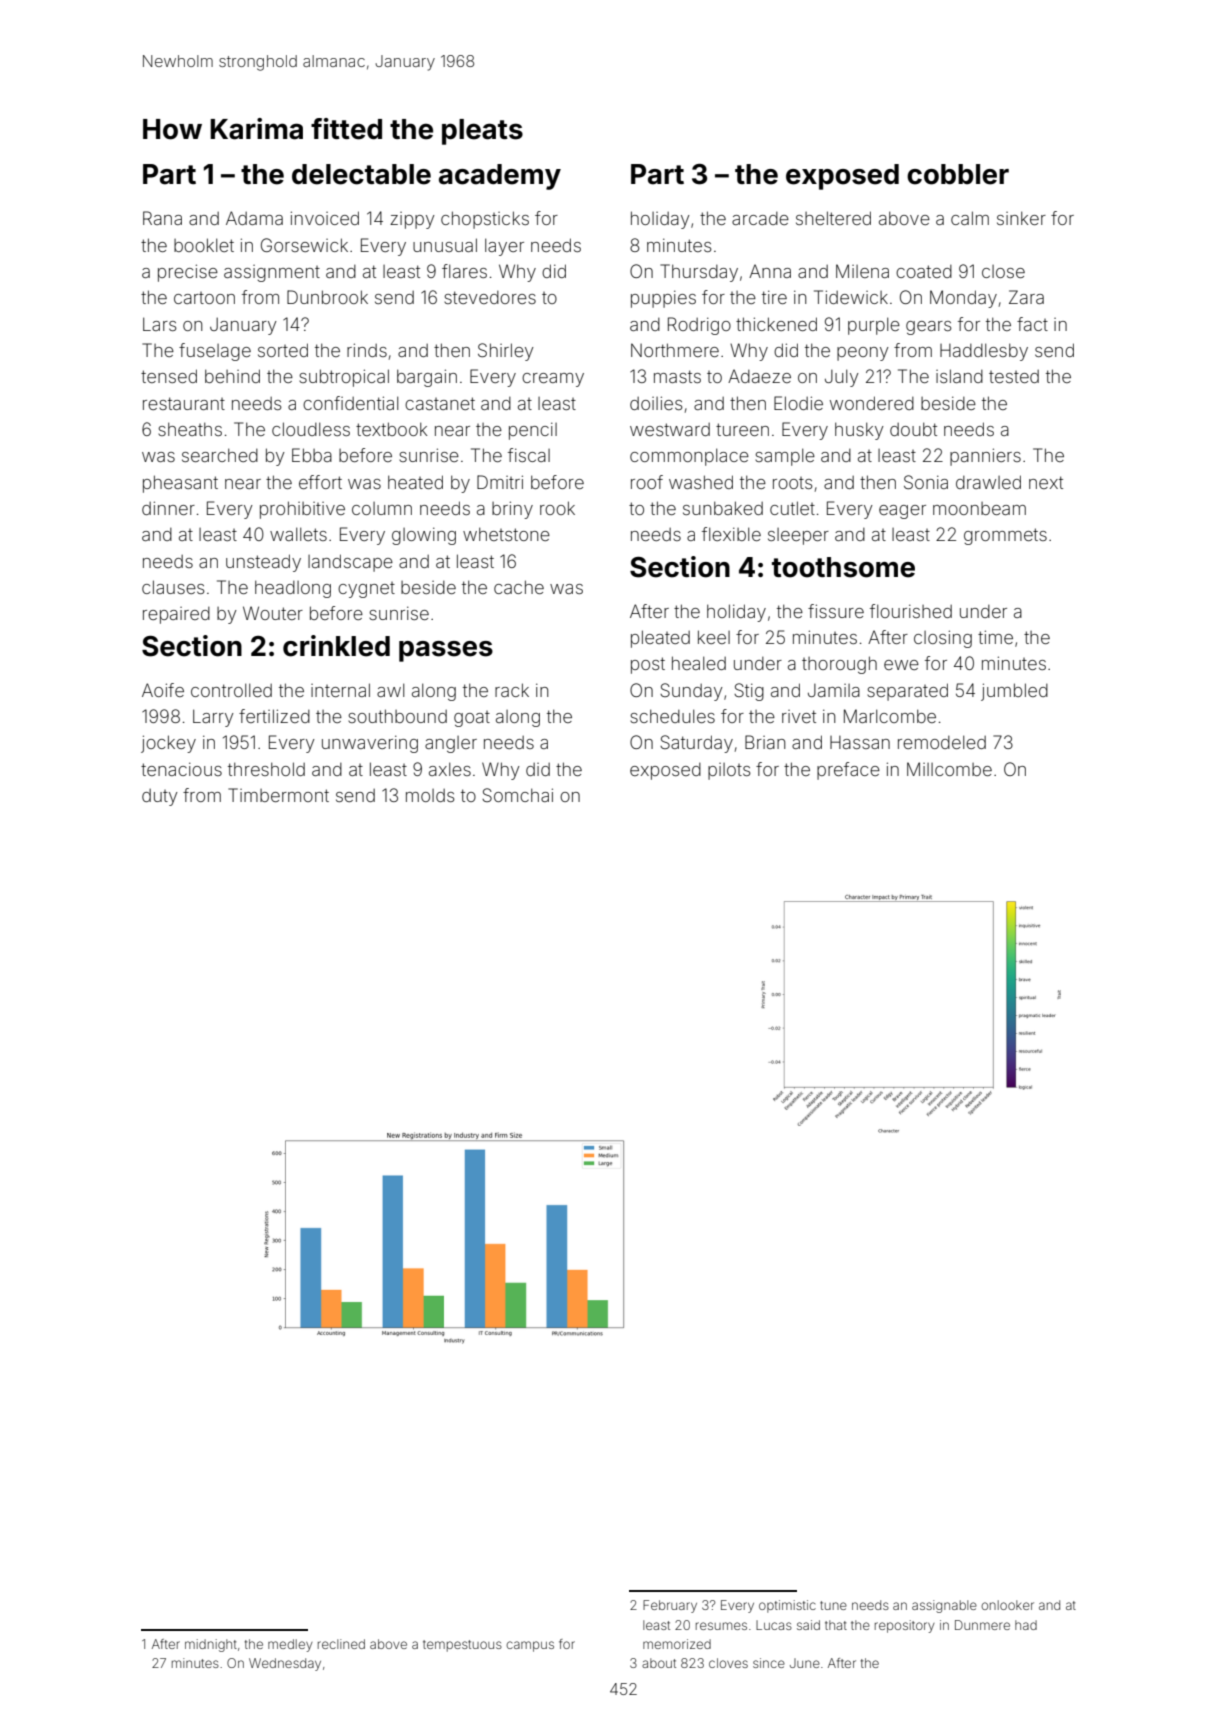 The height and width of the screenshot is (1722, 1218). I want to click on Marlcombe, so click(890, 716).
